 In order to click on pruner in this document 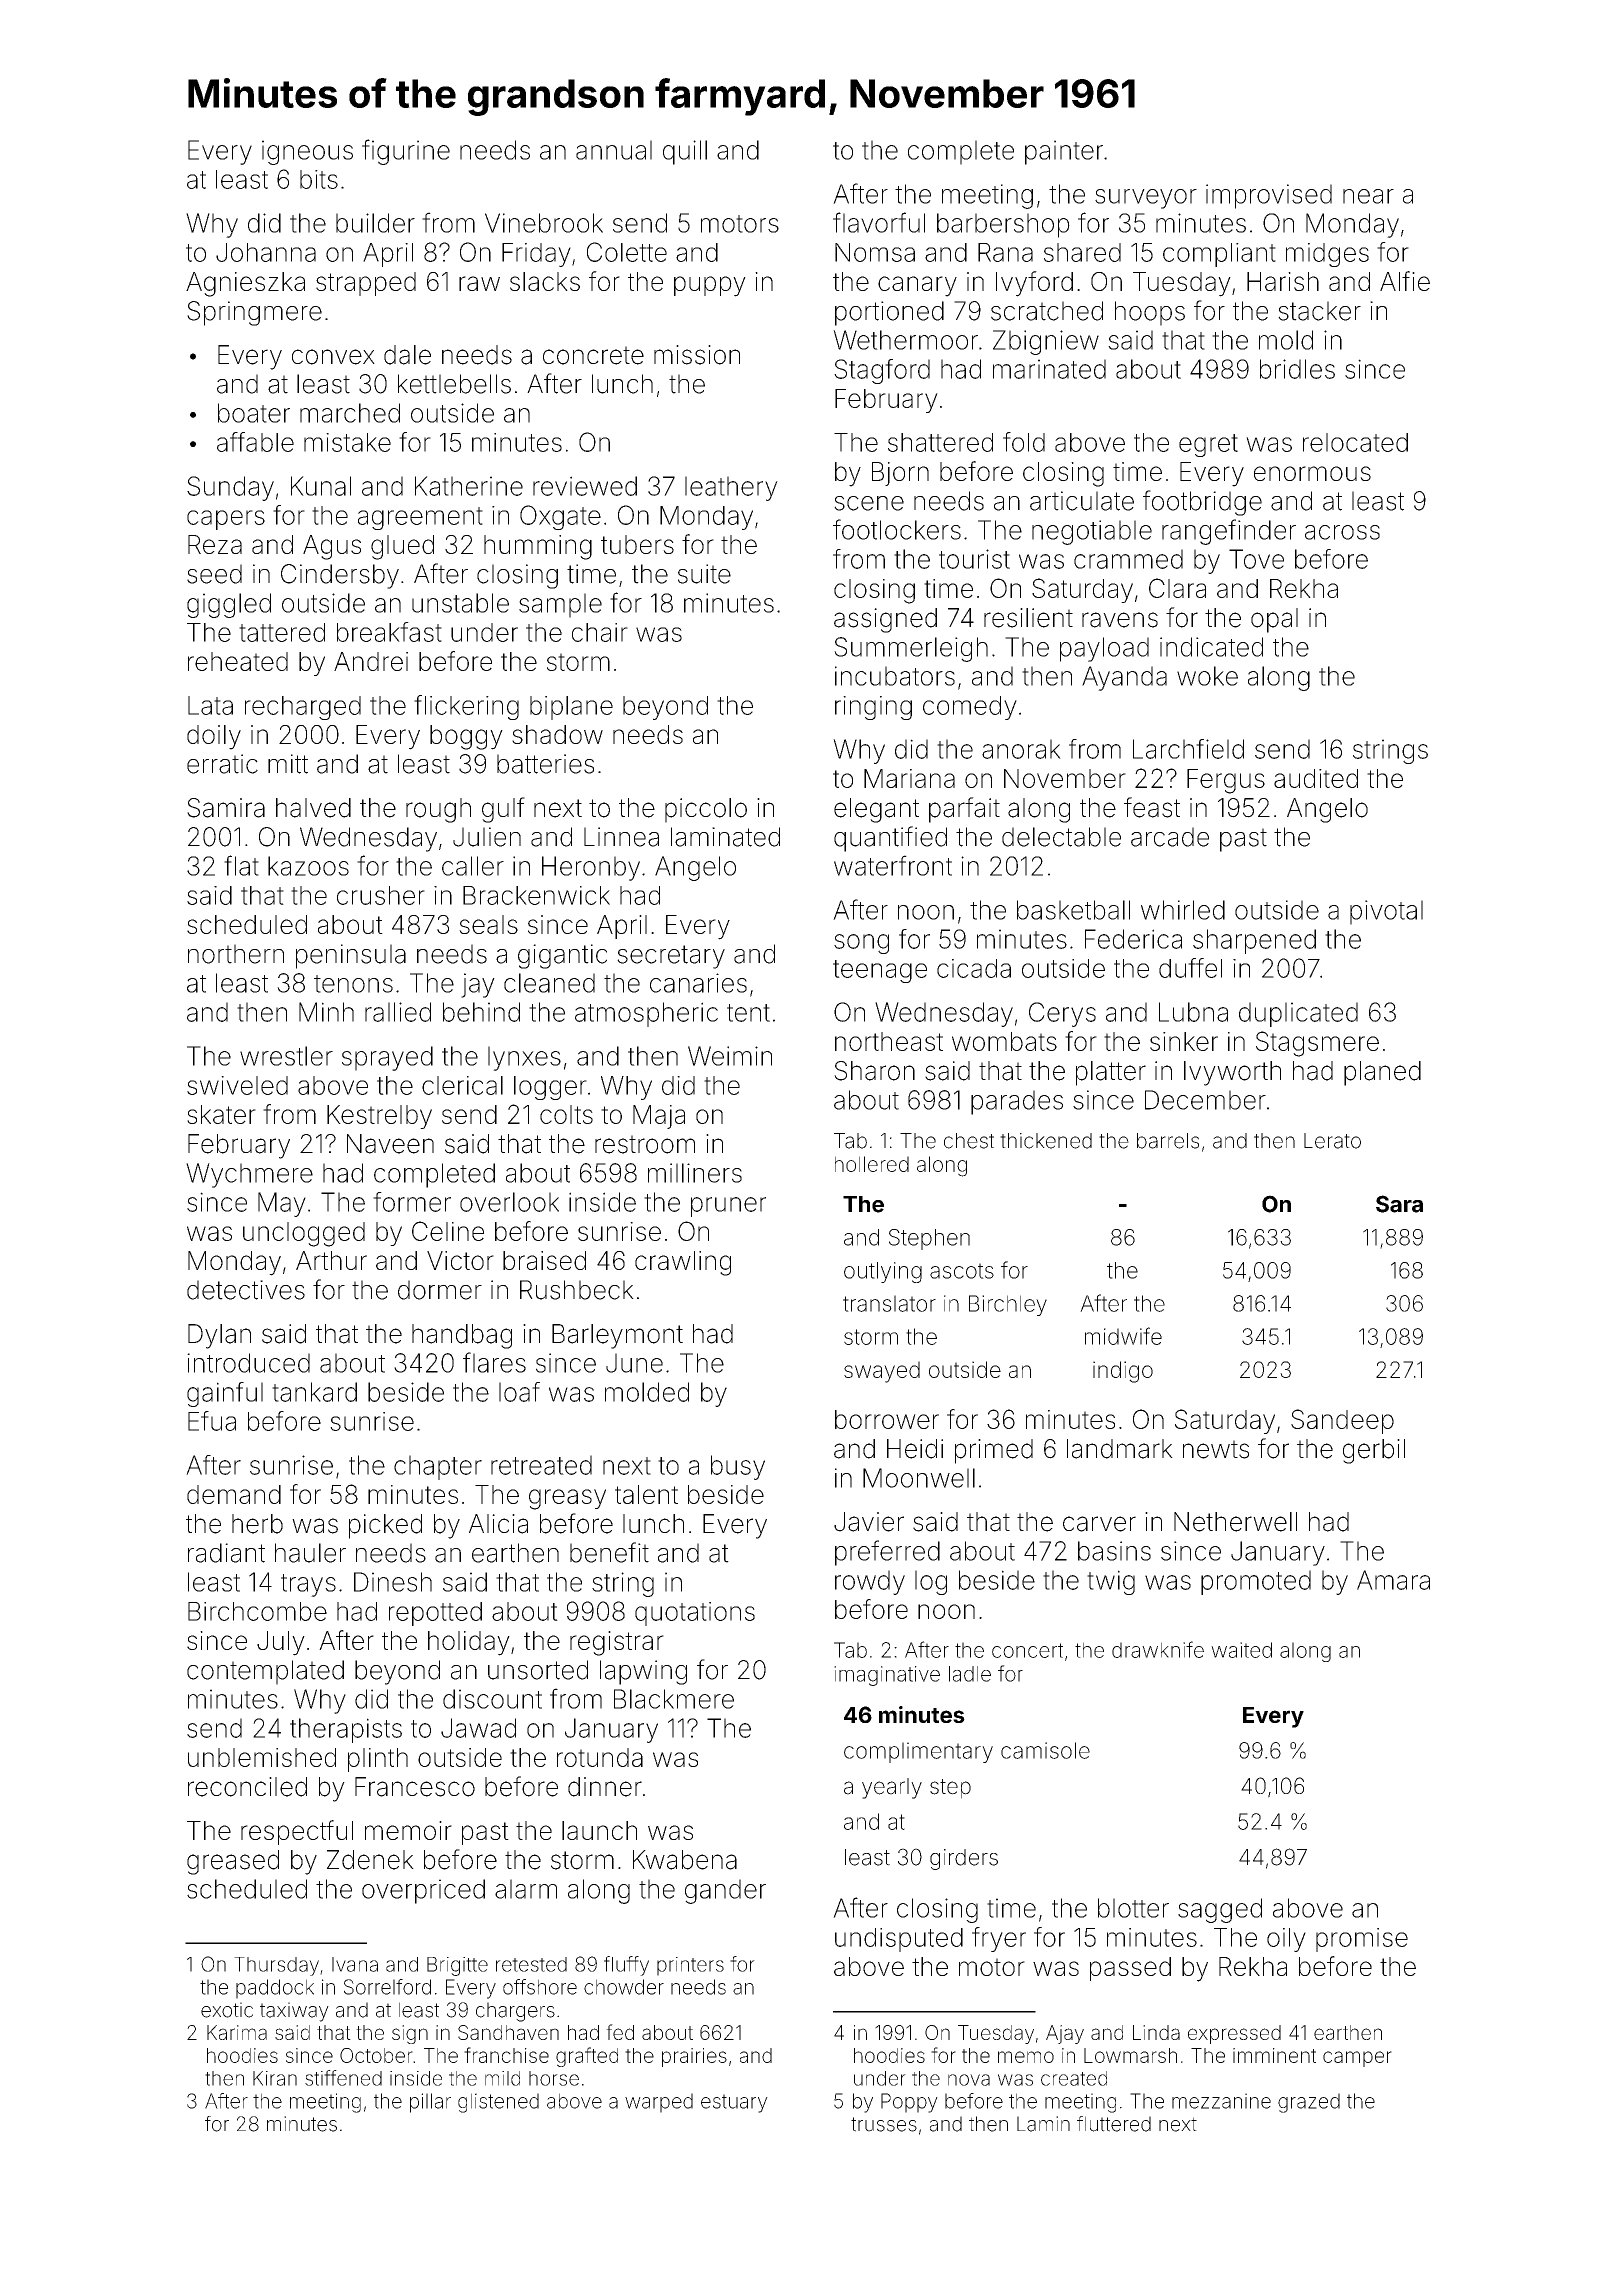, I will do `click(728, 1207)`.
